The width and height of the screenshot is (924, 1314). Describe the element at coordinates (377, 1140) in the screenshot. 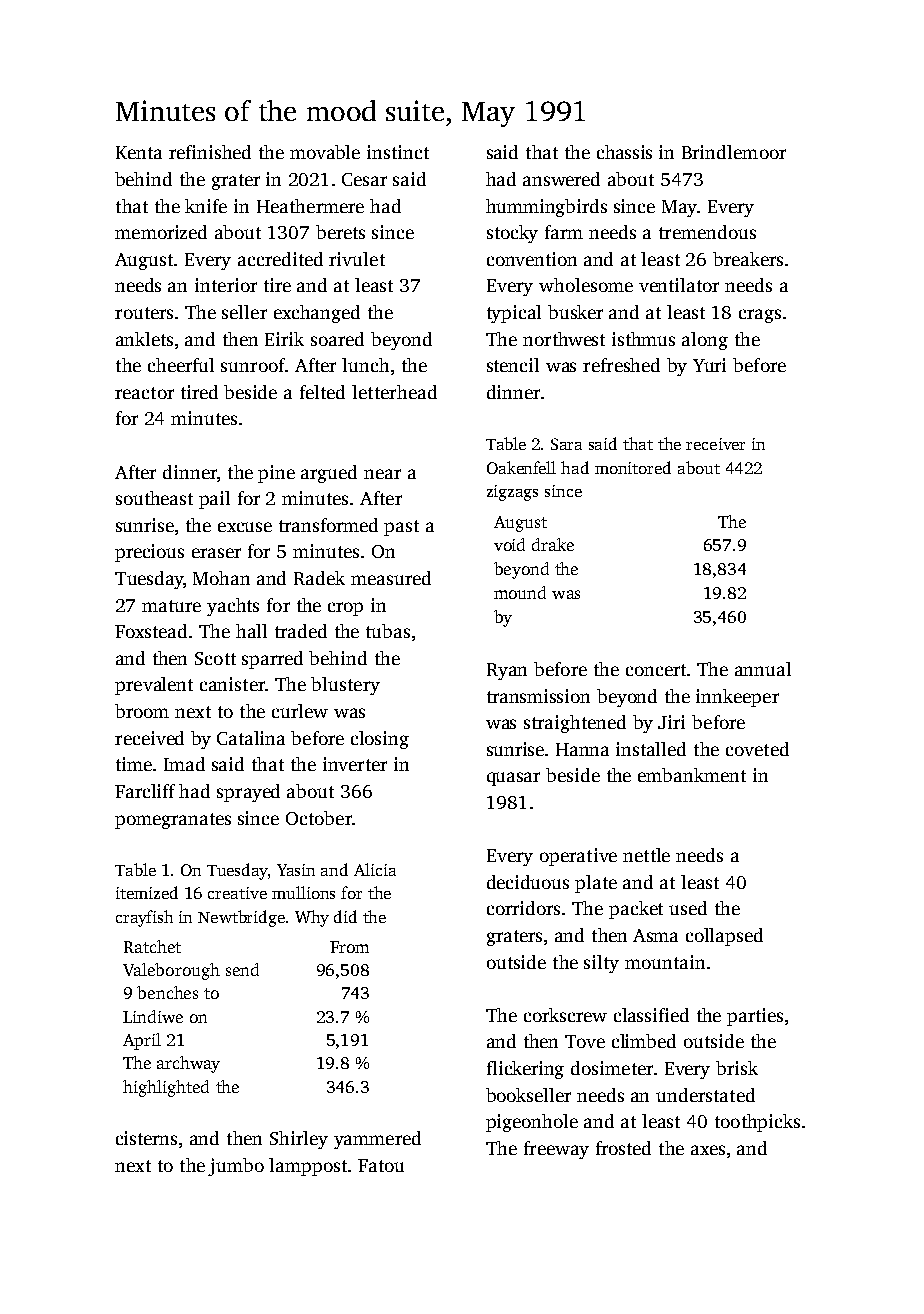

I see `yammered` at that location.
